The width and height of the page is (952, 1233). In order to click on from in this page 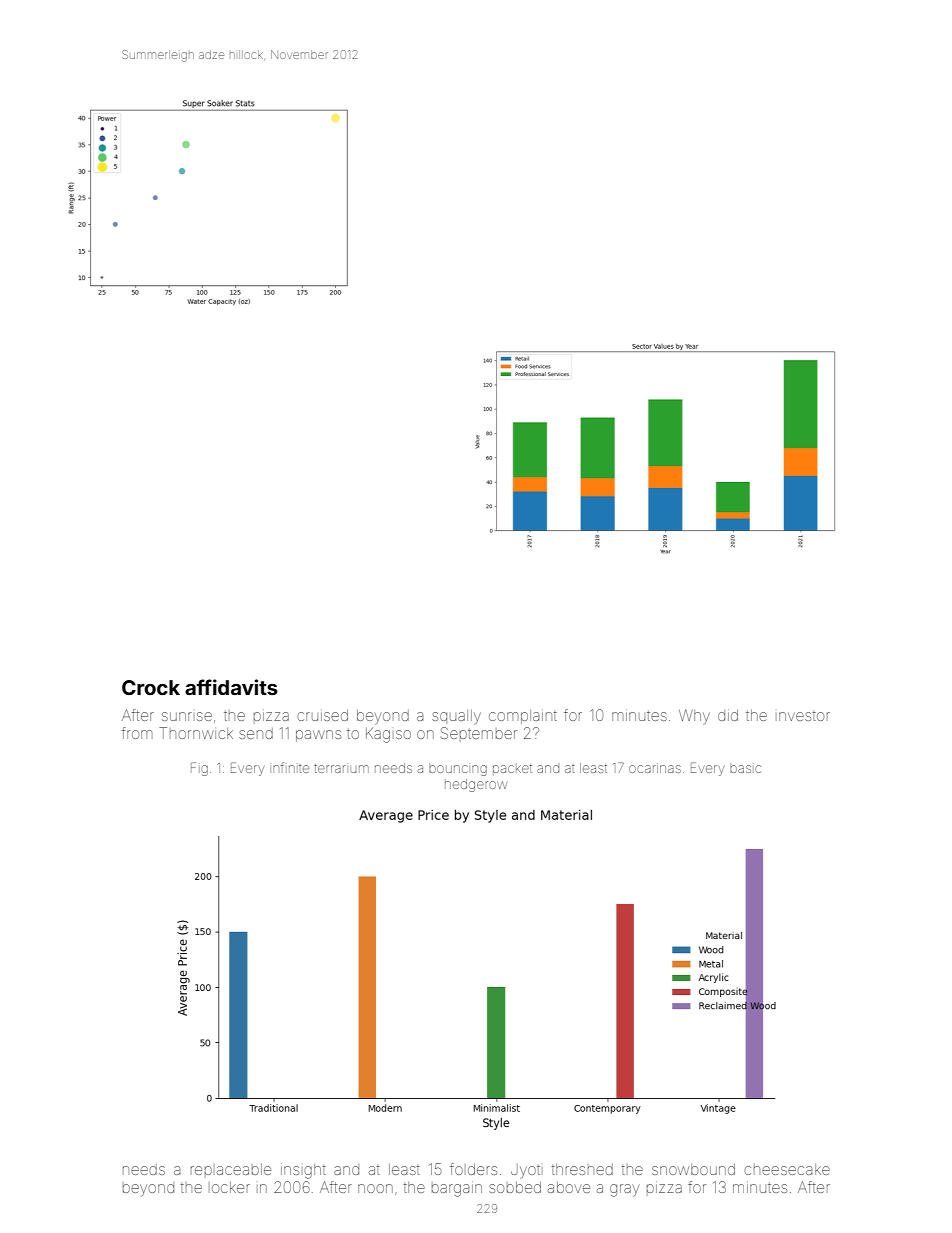, I will do `click(137, 733)`.
